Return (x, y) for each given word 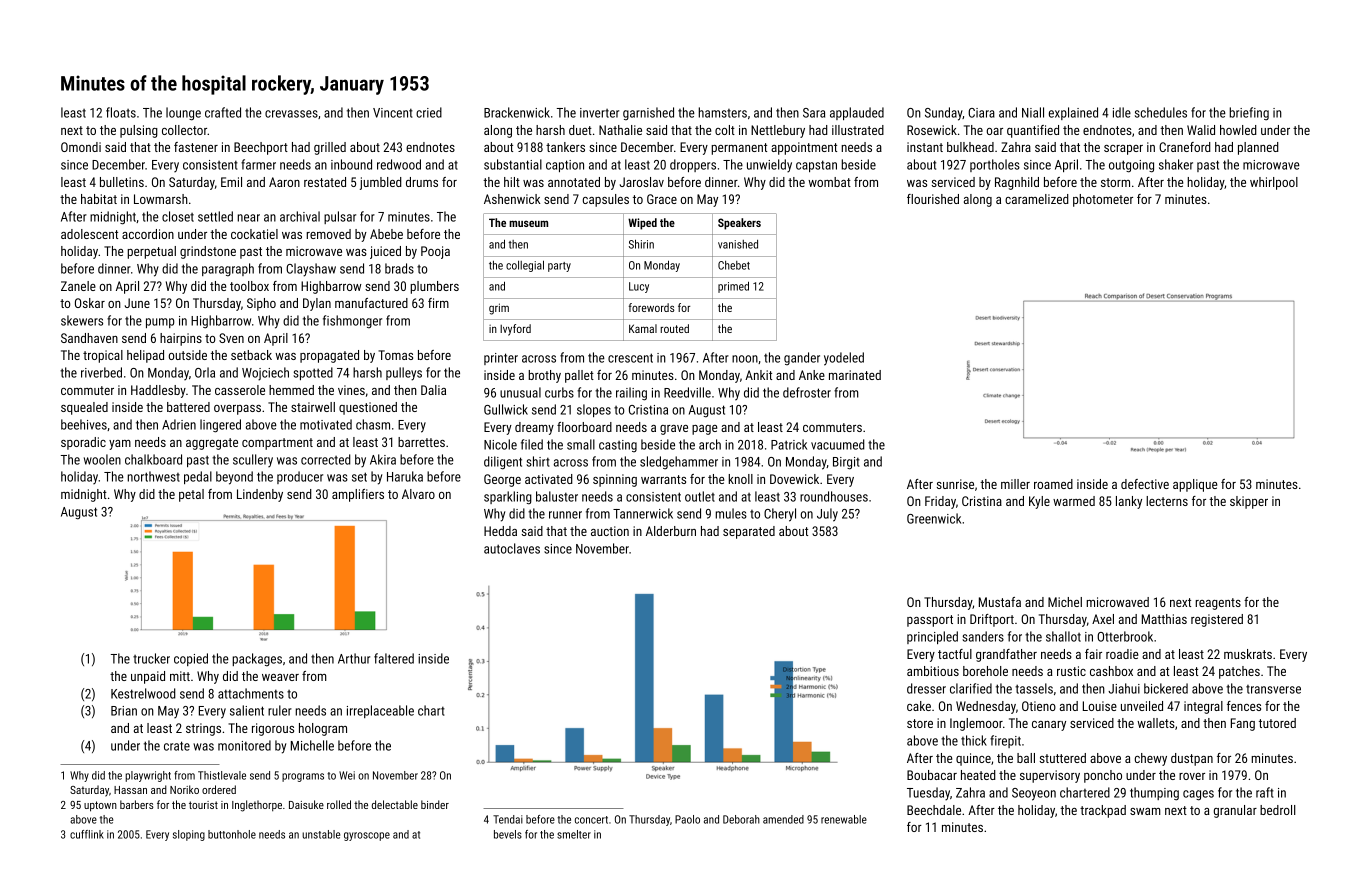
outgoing (1131, 166)
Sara (814, 113)
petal (191, 495)
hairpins (181, 339)
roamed (1053, 484)
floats (121, 112)
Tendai (508, 819)
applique (1195, 485)
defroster (807, 392)
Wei (347, 775)
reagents (1218, 604)
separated (749, 532)
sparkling (508, 498)
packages (257, 660)
